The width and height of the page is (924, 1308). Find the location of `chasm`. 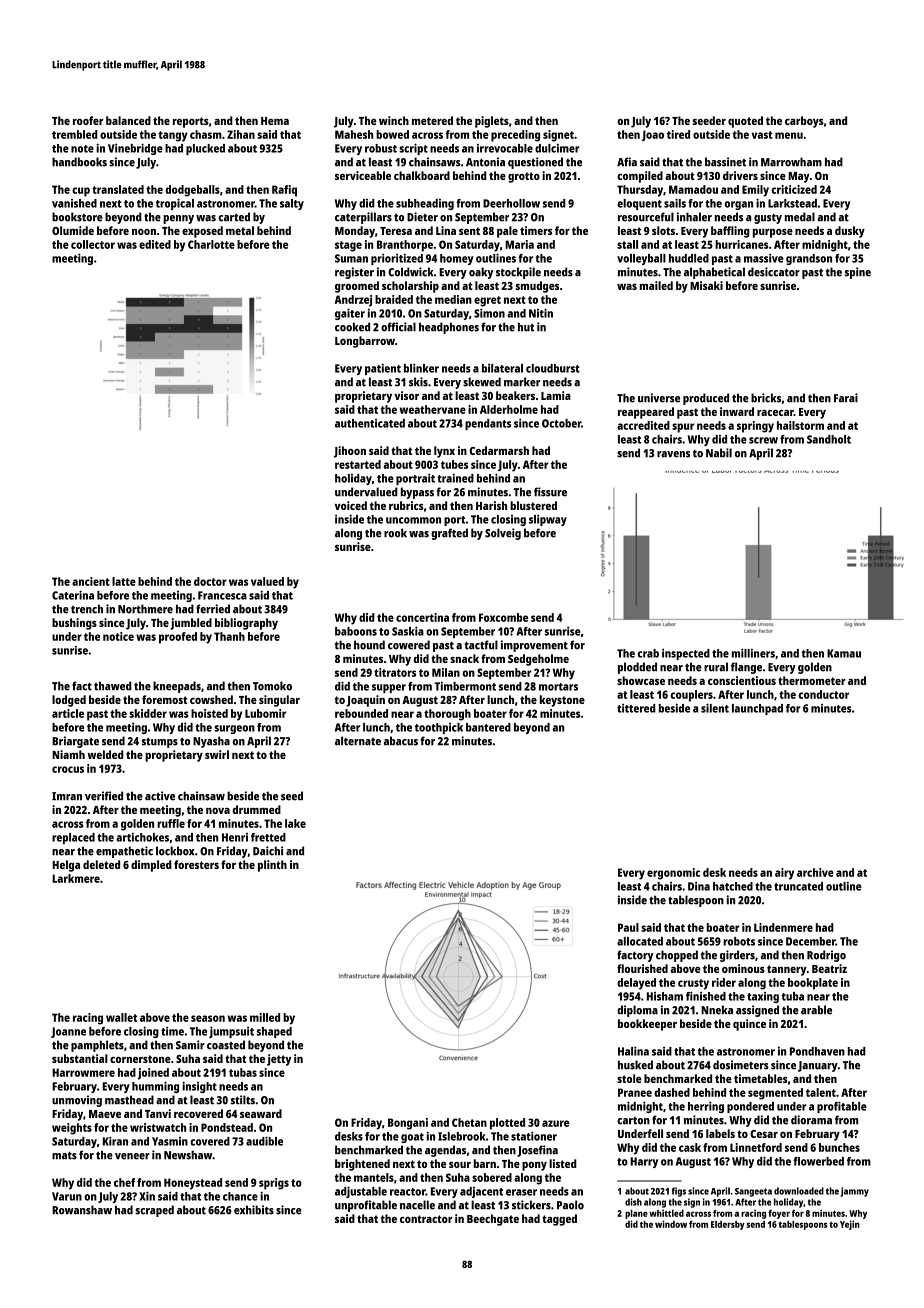

chasm is located at coordinates (206, 134).
